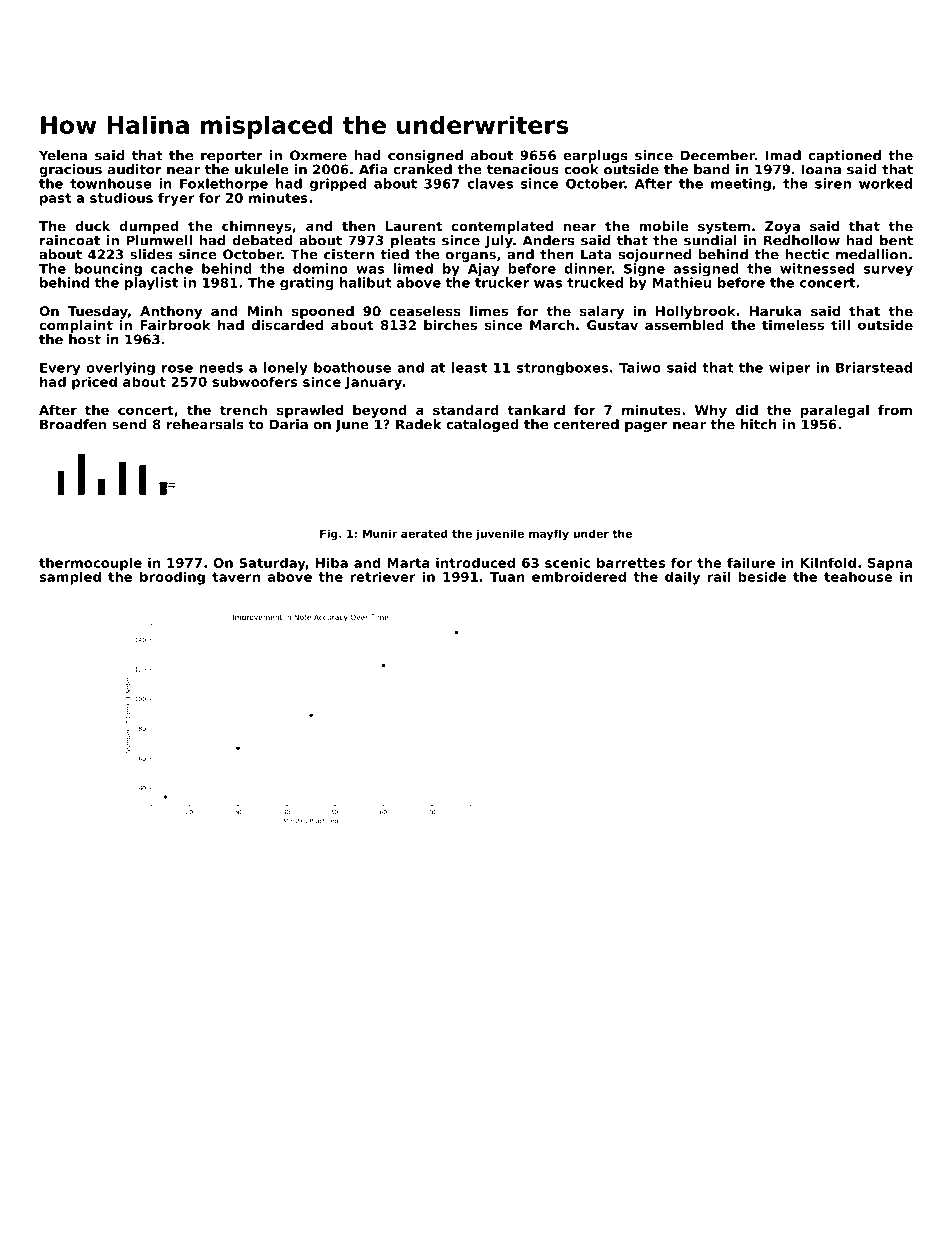 The image size is (952, 1233). What do you see at coordinates (896, 240) in the screenshot?
I see `bent` at bounding box center [896, 240].
